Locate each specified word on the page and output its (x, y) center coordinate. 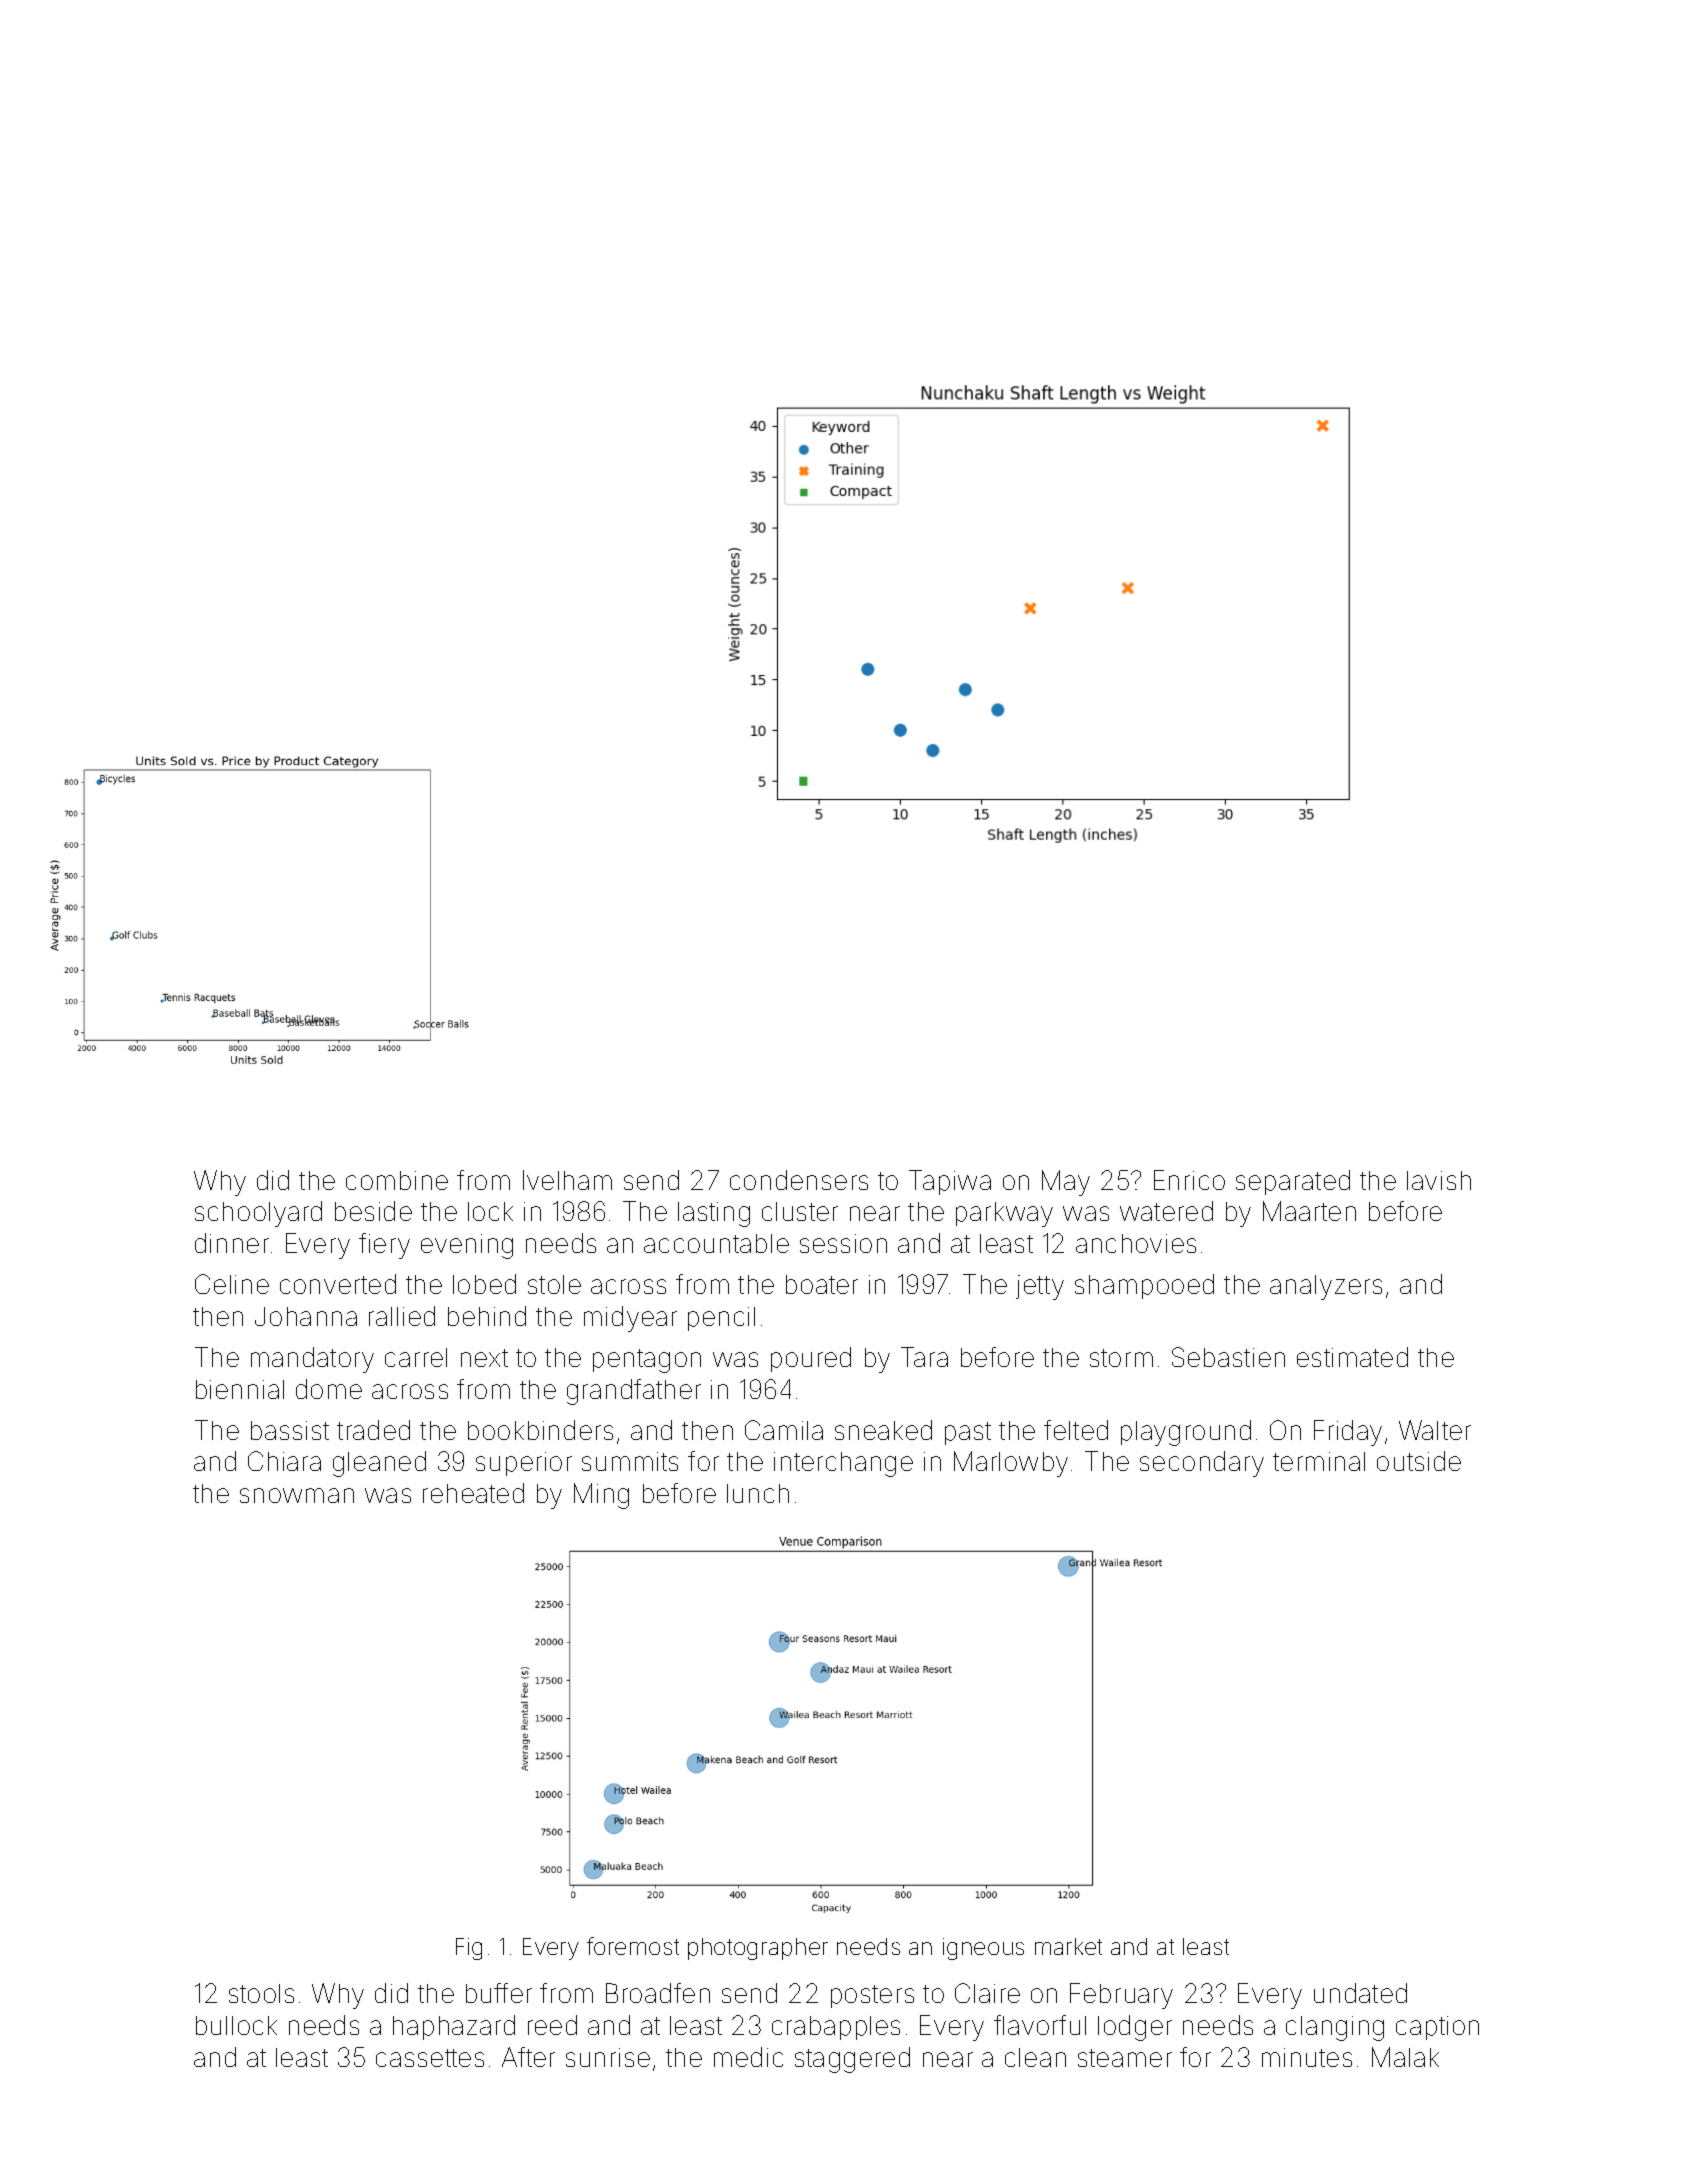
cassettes (430, 2058)
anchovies (1136, 1243)
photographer (758, 1949)
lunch (758, 1493)
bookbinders (540, 1430)
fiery (384, 1246)
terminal (1319, 1461)
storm (1121, 1358)
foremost (633, 1946)
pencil (721, 1319)
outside (1419, 1461)
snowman (297, 1495)
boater (822, 1284)
